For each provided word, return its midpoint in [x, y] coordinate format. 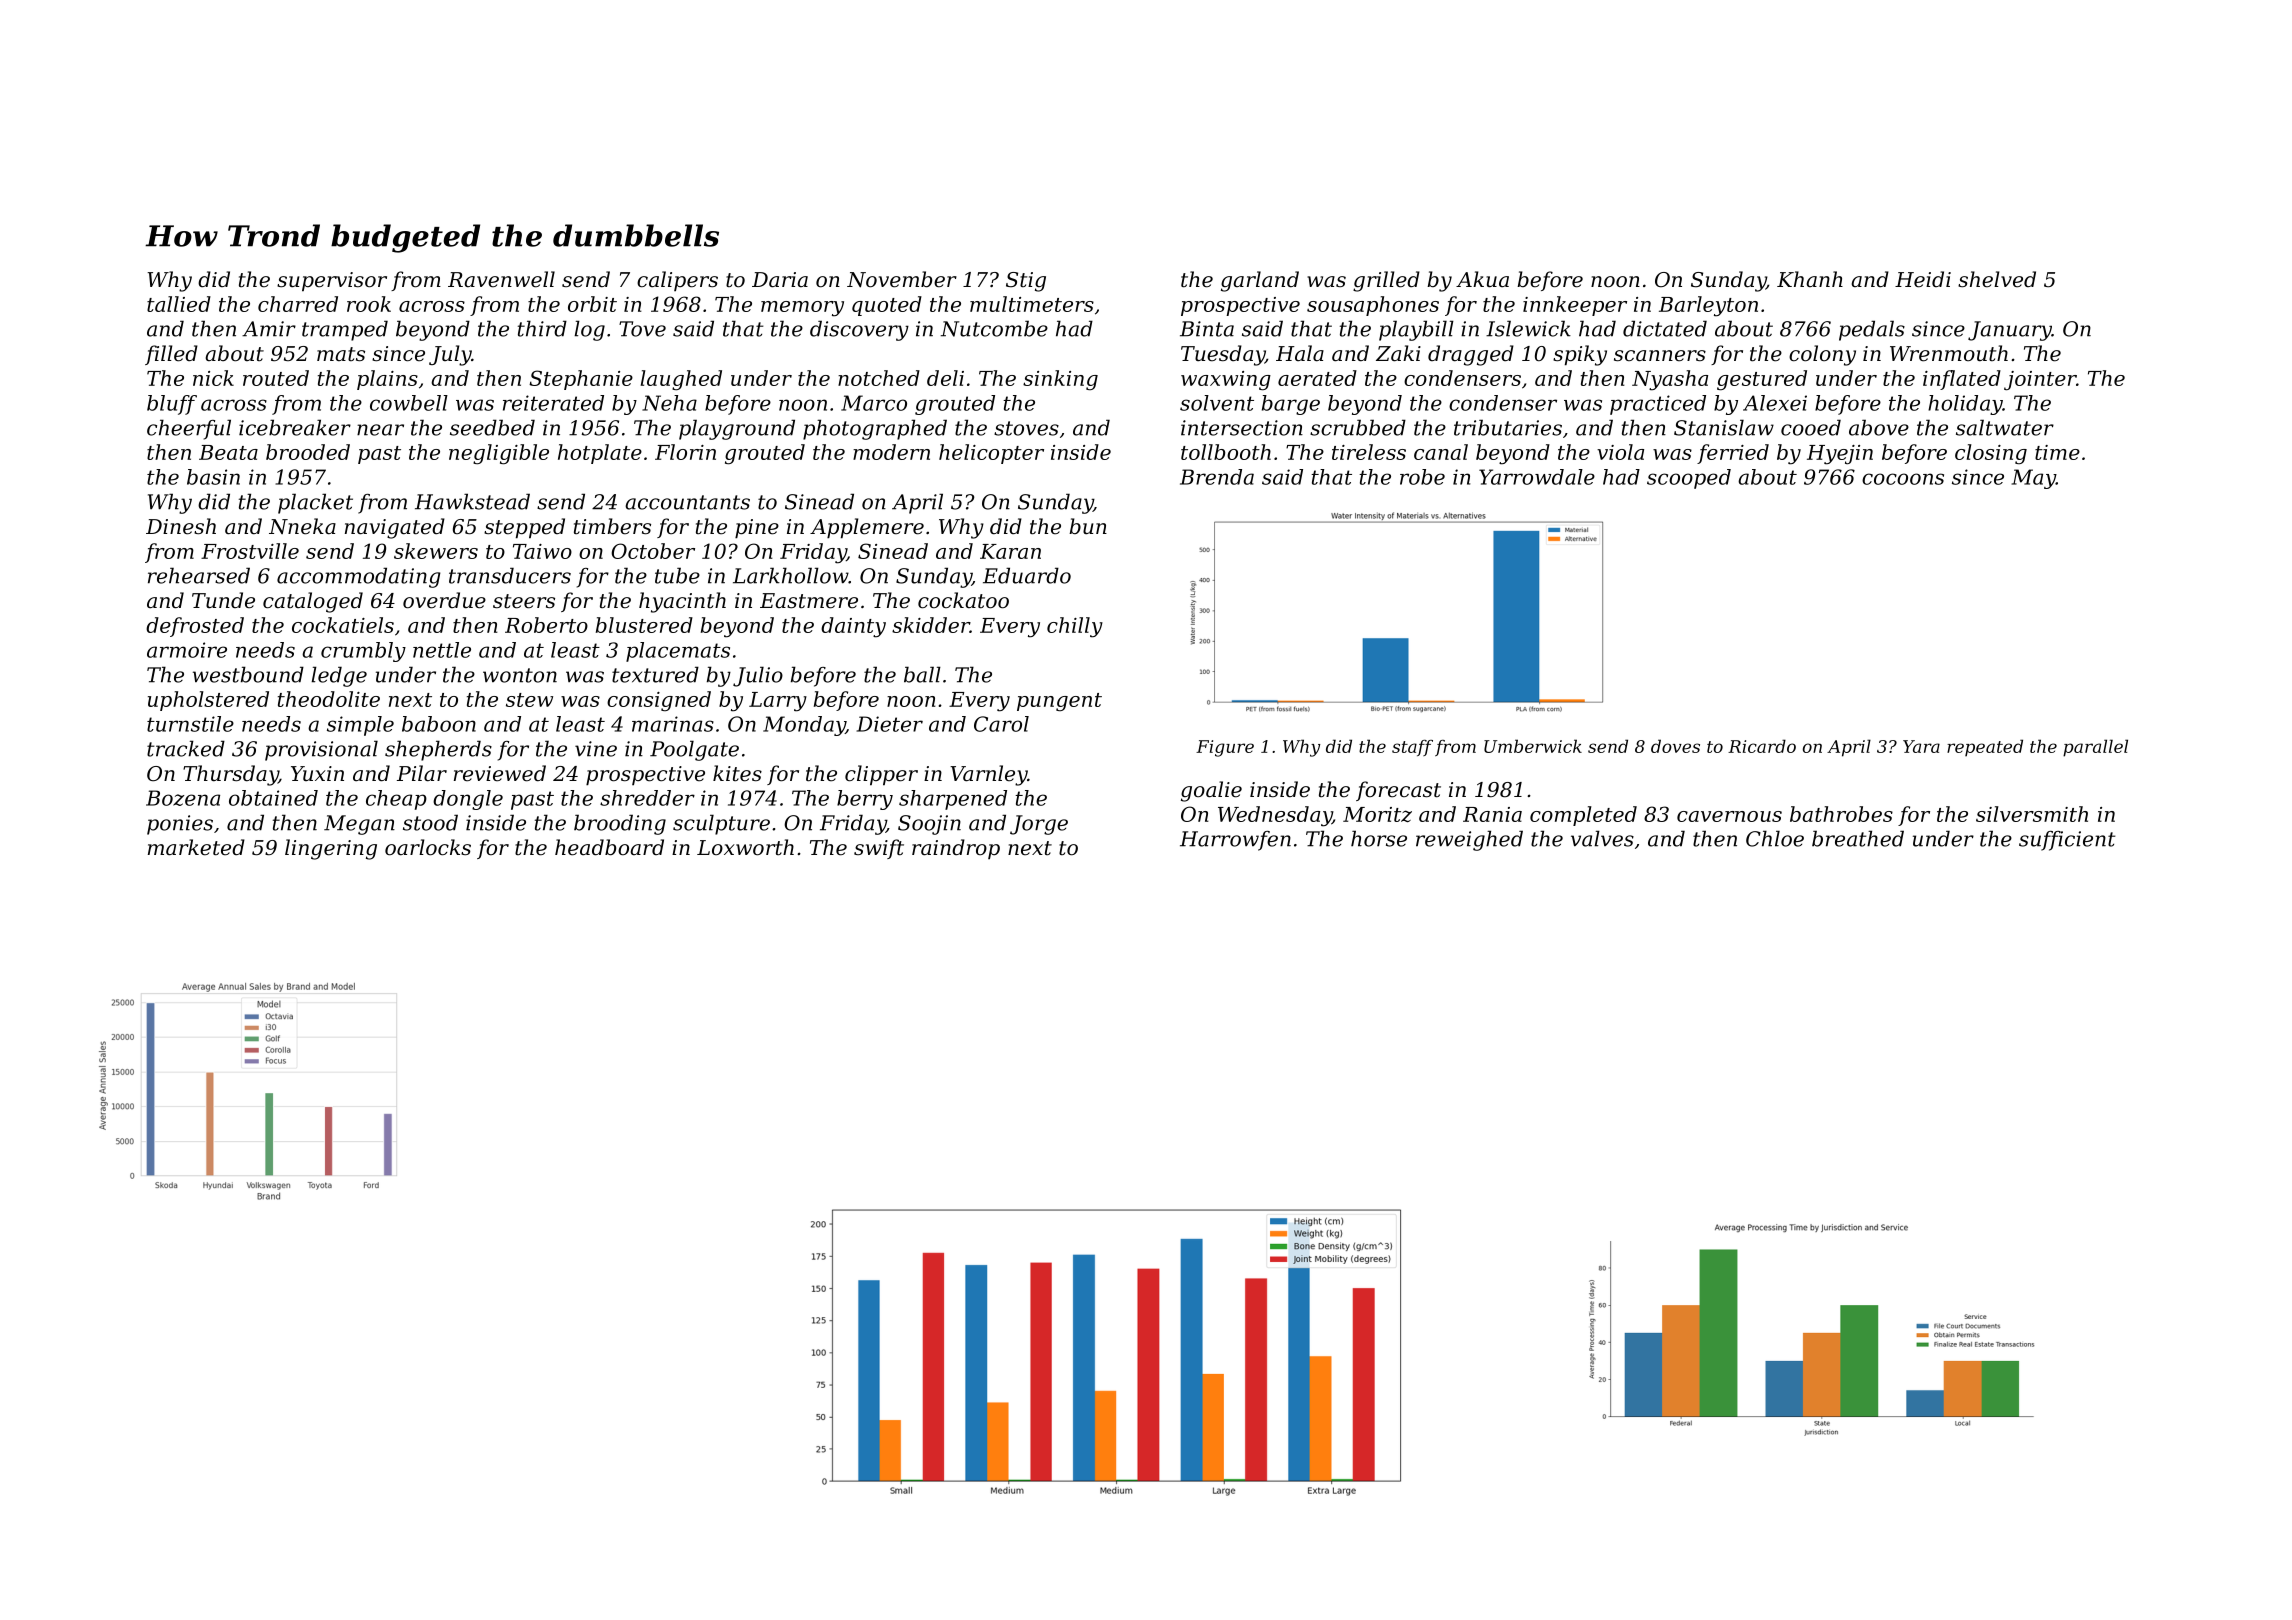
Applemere [867, 528]
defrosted [195, 627]
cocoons [1903, 479]
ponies [180, 825]
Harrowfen [1235, 841]
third [542, 328]
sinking [1060, 380]
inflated [1962, 380]
